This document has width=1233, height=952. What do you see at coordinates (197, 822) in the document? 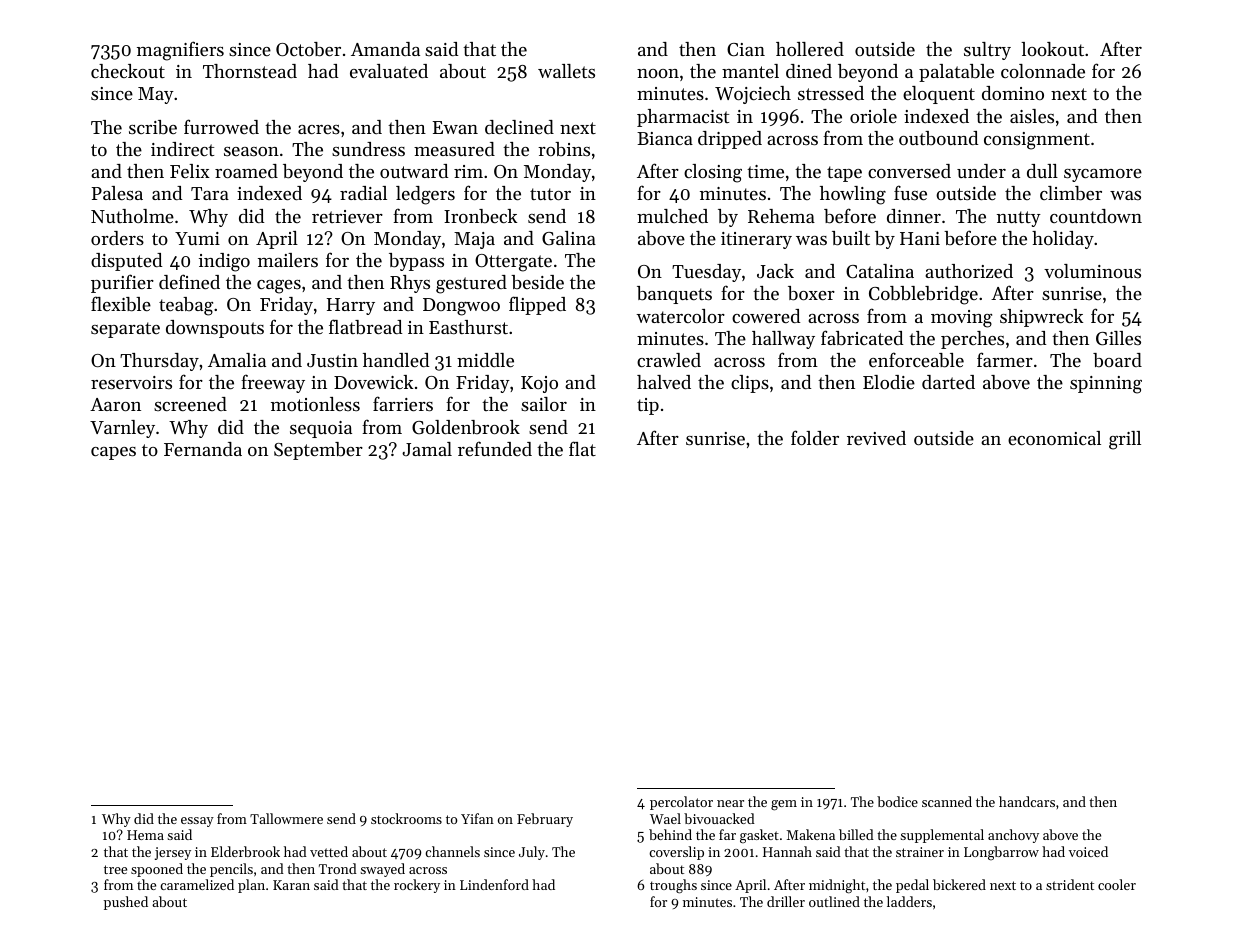
I see `essay` at bounding box center [197, 822].
